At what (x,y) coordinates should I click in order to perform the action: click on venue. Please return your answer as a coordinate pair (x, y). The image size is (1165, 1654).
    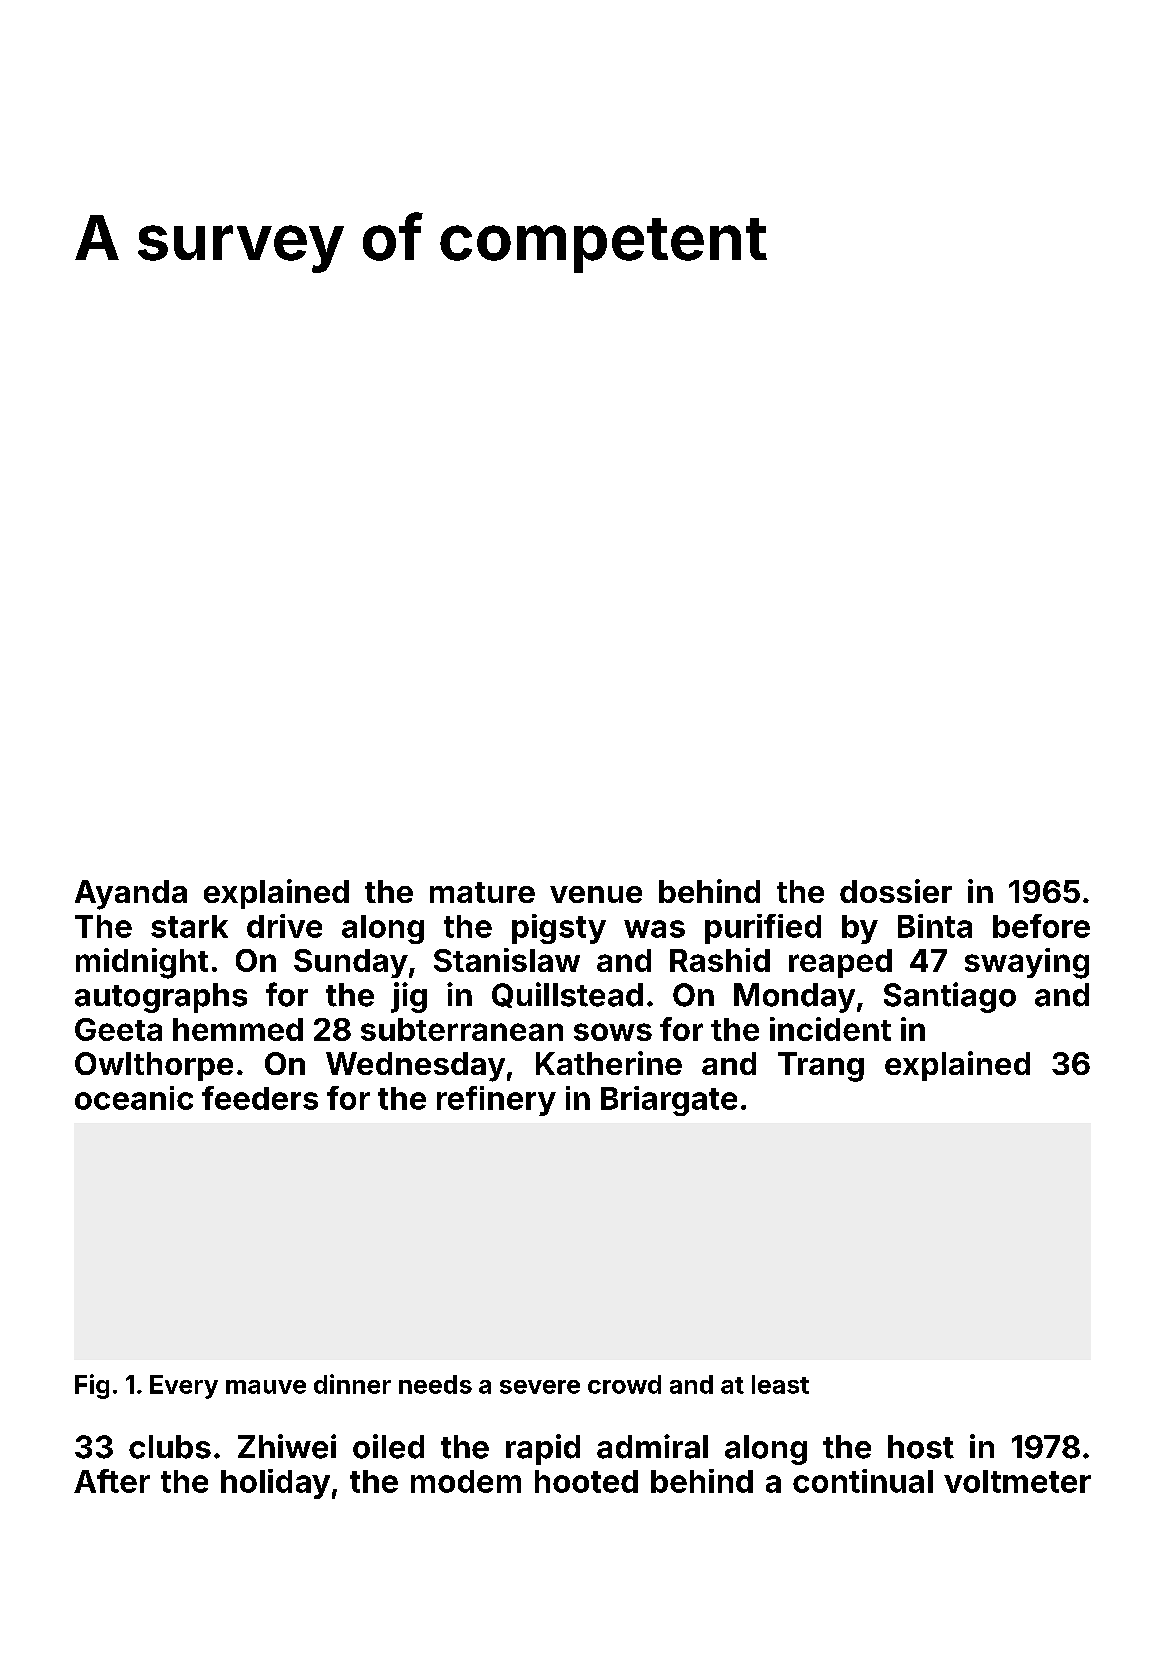
    Looking at the image, I should click on (596, 894).
